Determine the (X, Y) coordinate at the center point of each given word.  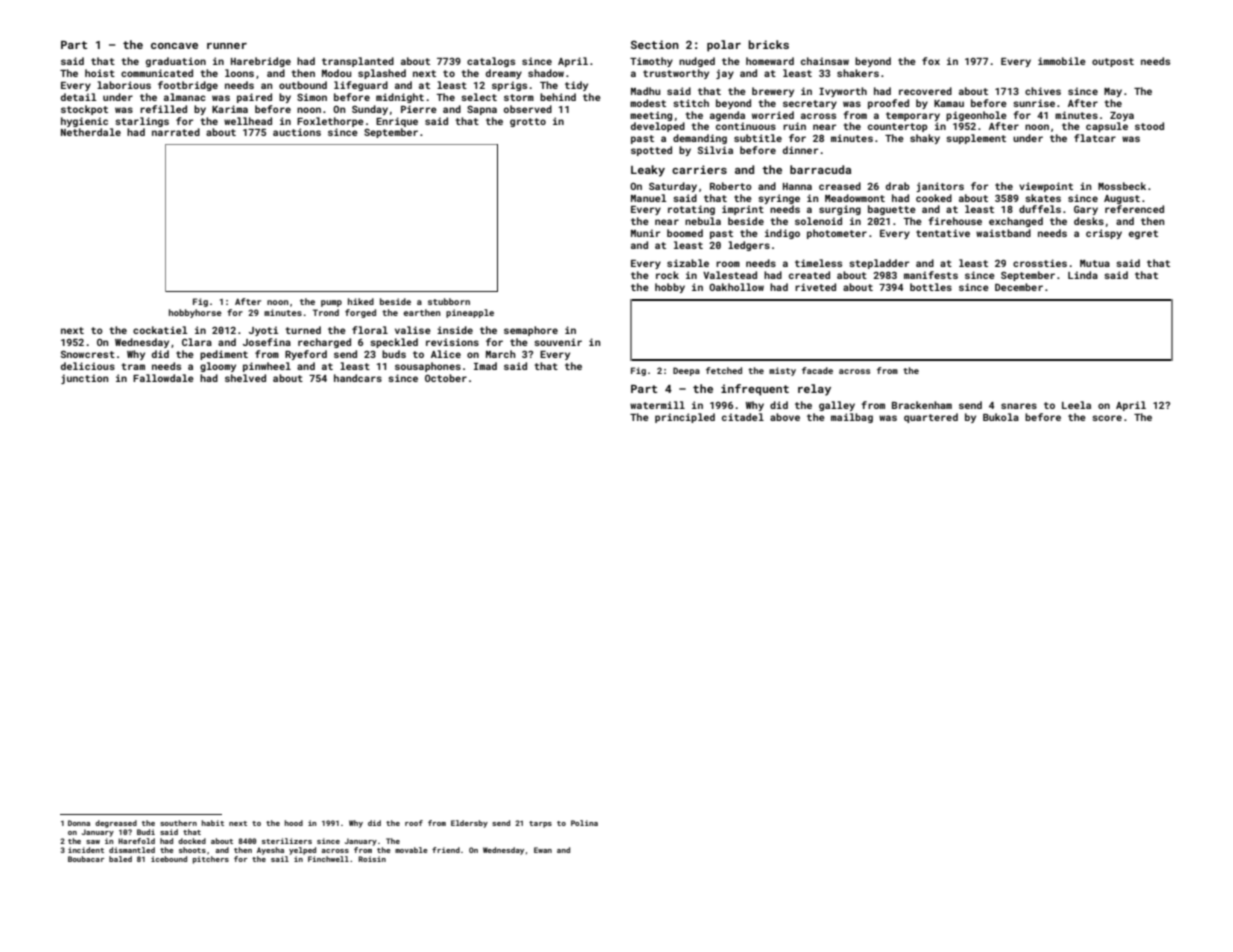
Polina (584, 823)
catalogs (491, 62)
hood (294, 823)
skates (1043, 198)
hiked (361, 301)
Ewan (543, 850)
